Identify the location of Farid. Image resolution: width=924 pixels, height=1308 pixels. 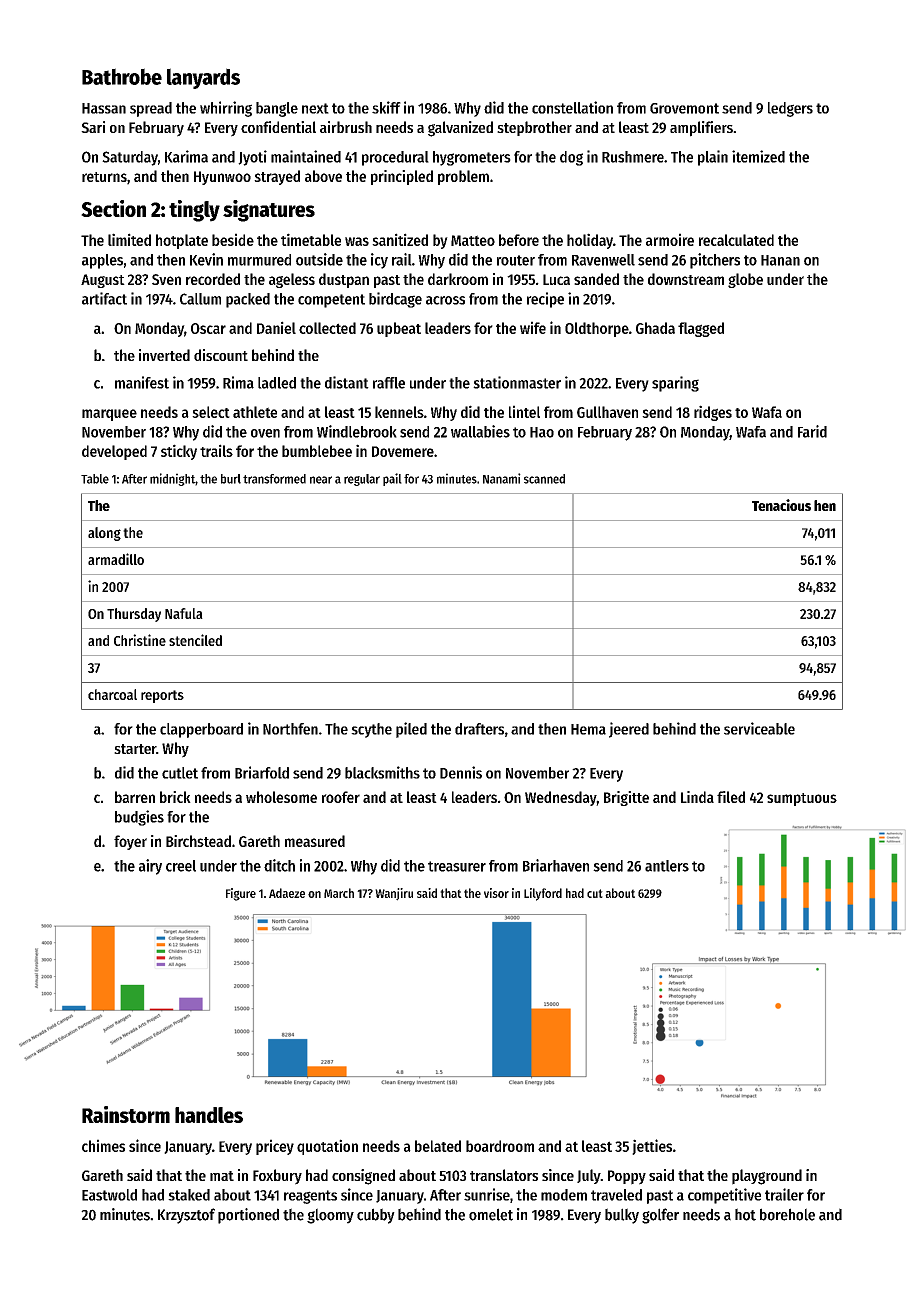
(812, 431).
